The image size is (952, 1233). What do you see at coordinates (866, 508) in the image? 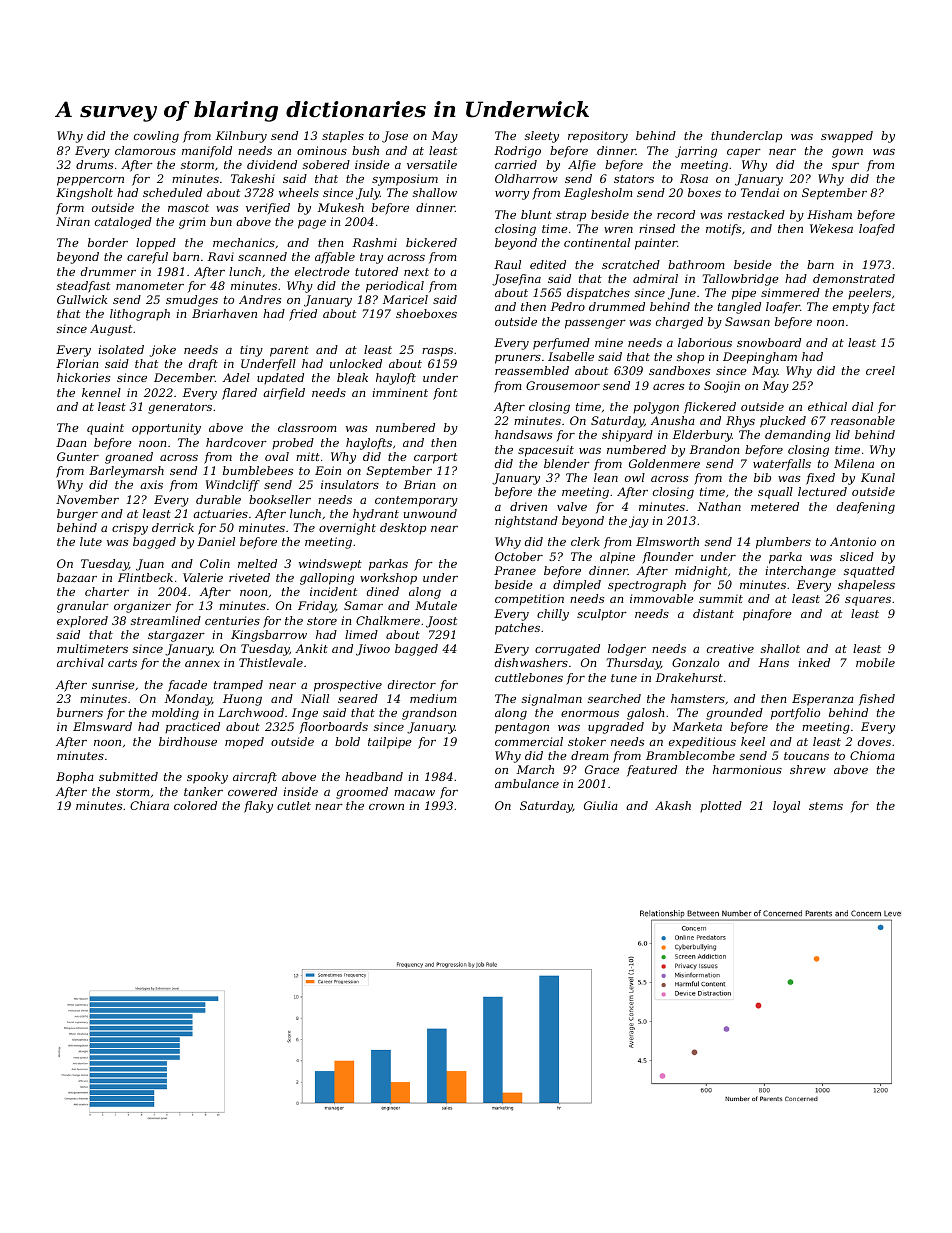
I see `deafening` at bounding box center [866, 508].
